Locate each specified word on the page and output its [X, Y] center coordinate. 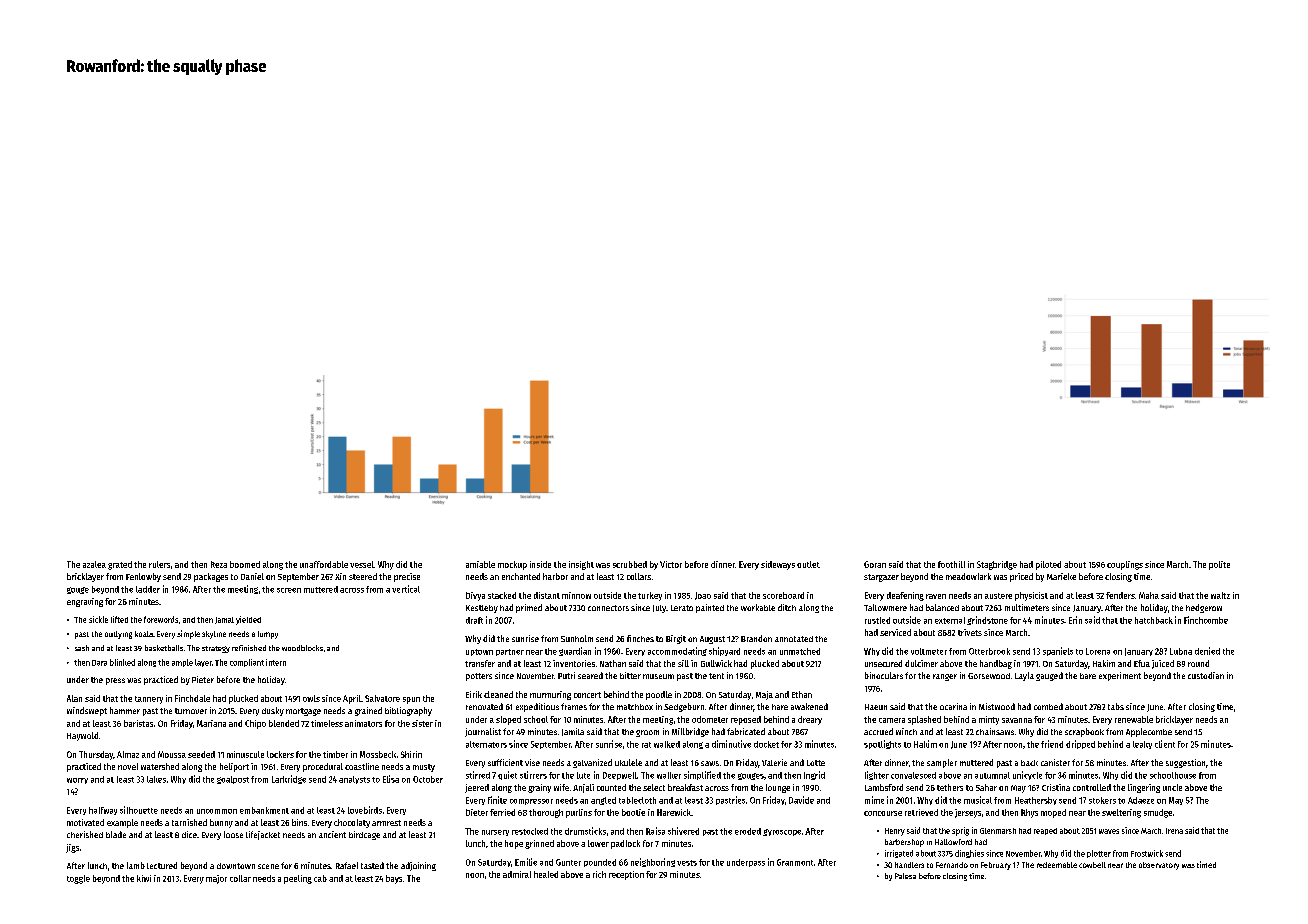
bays [394, 879]
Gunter [568, 862]
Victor [671, 564]
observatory [1159, 866]
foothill [951, 564]
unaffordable [324, 564]
